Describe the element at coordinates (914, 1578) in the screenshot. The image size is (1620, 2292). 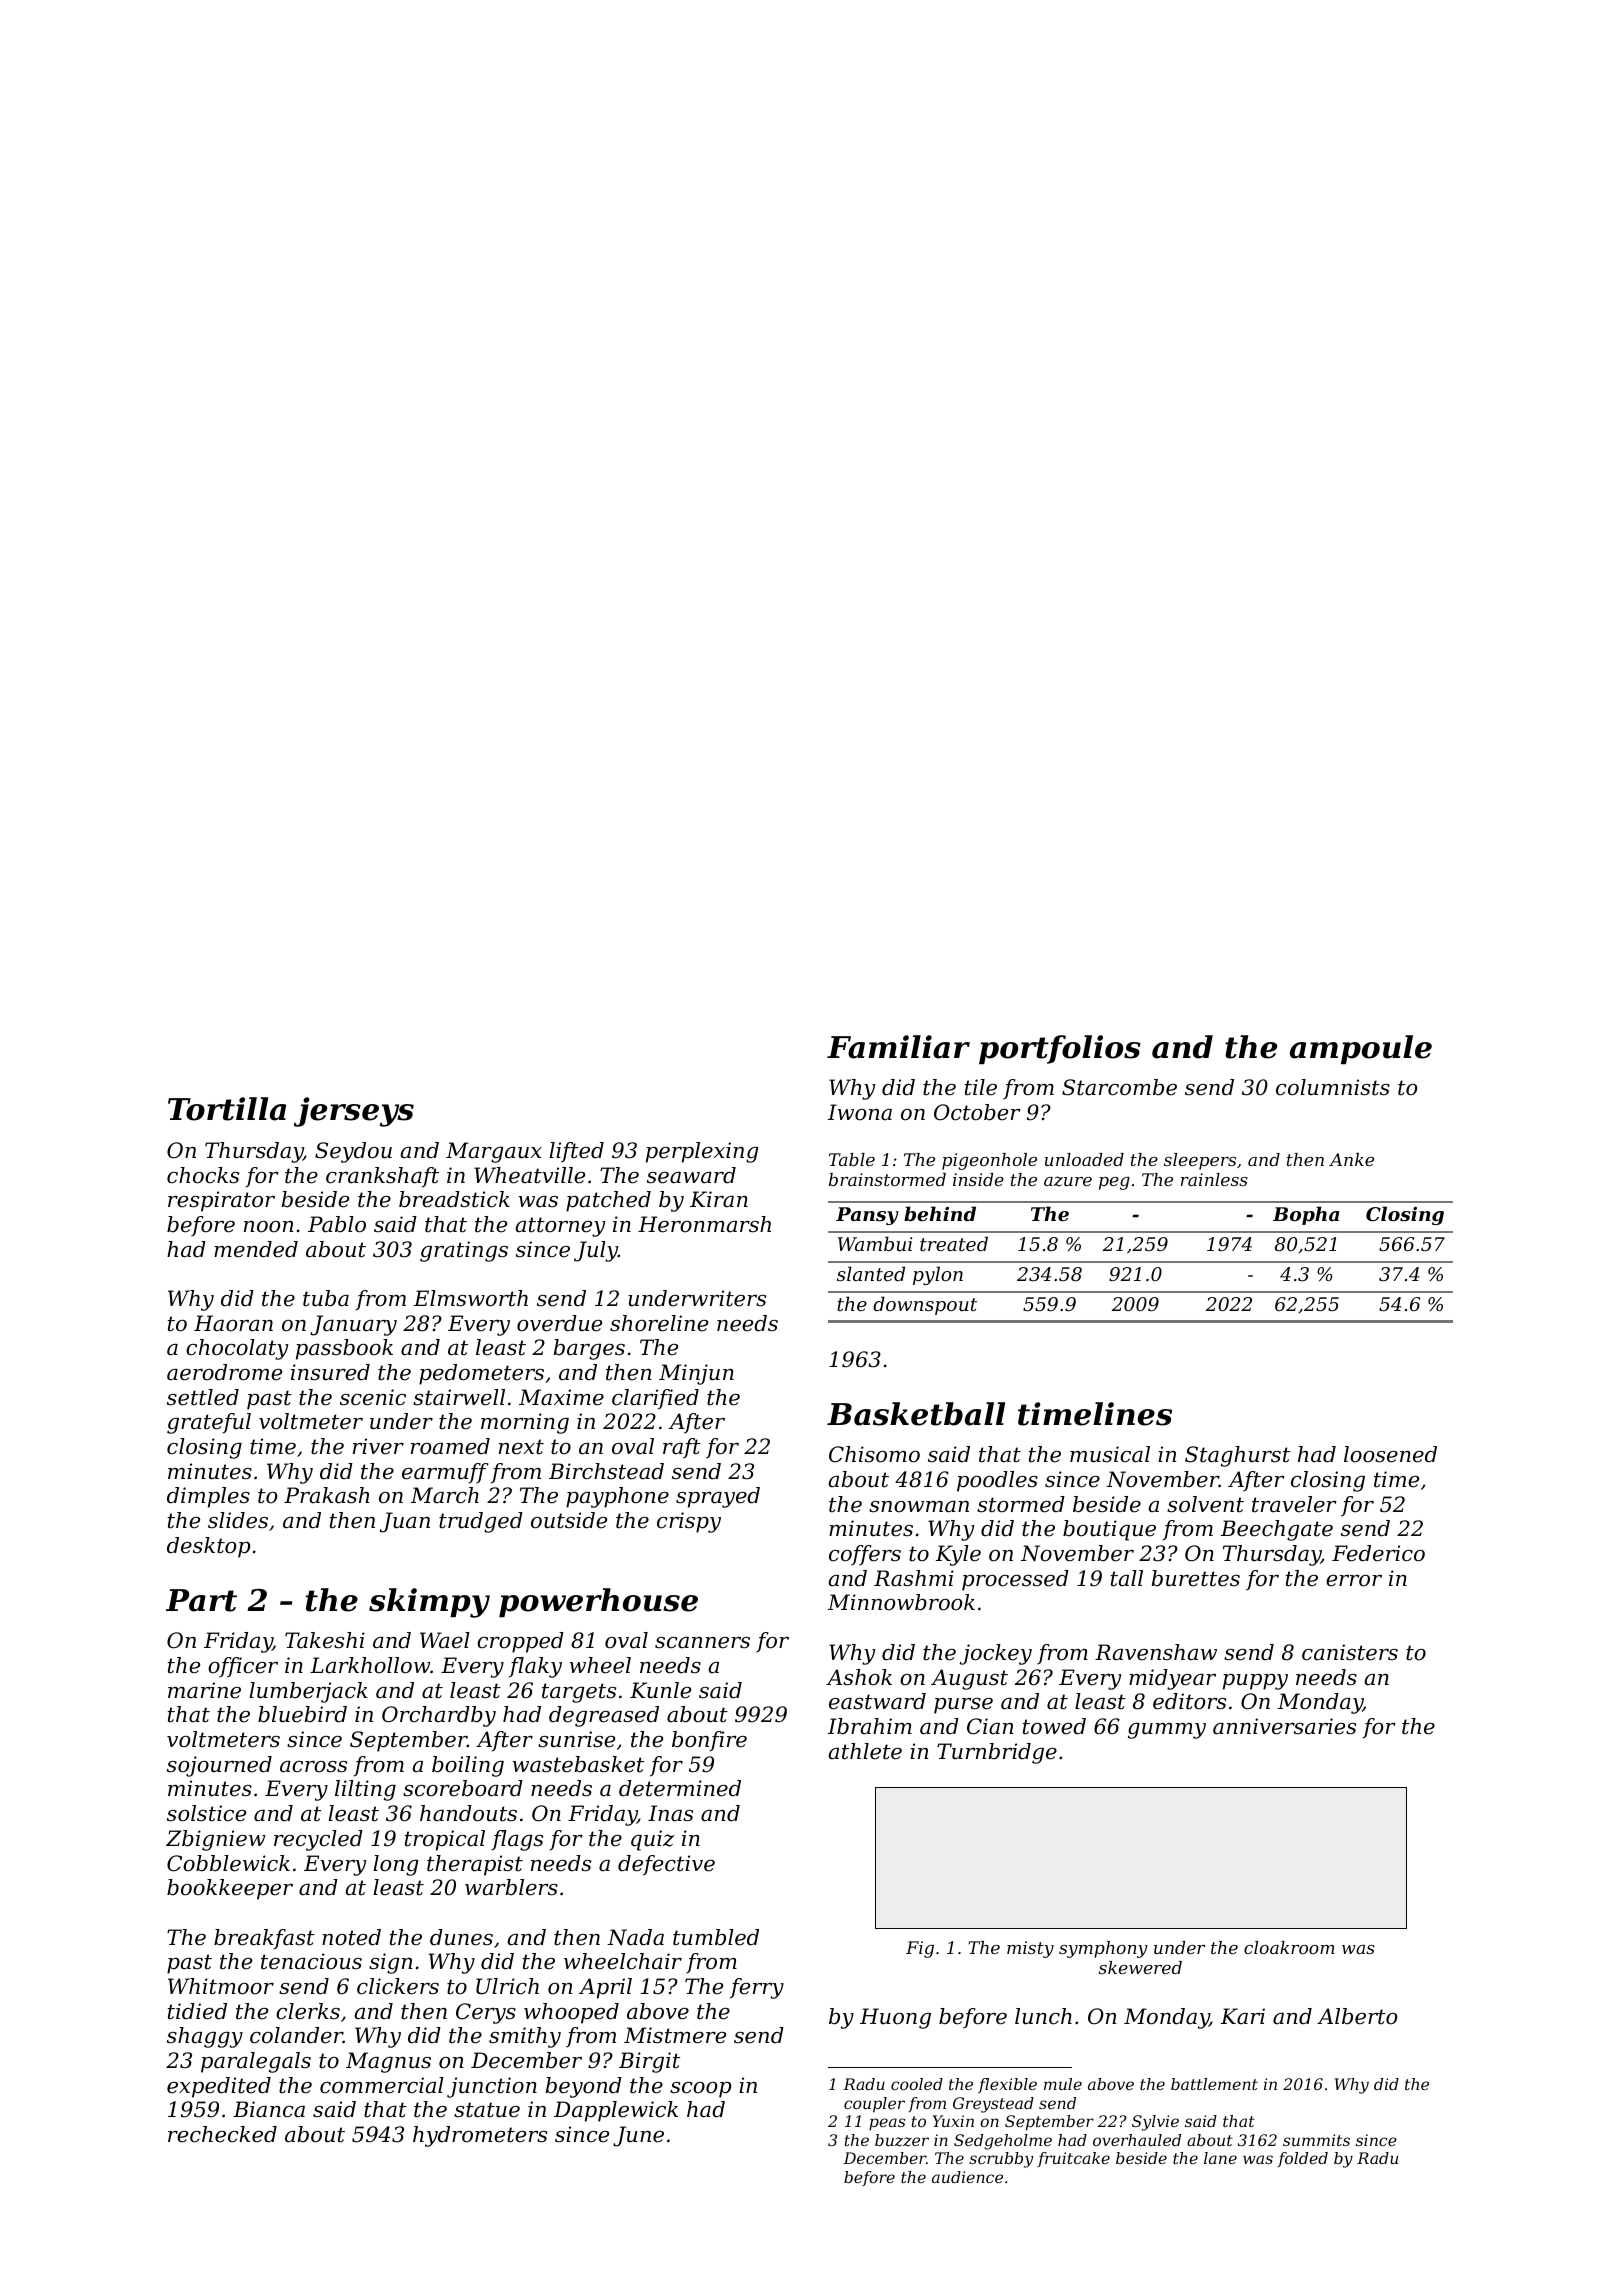
I see `Rashmi` at that location.
